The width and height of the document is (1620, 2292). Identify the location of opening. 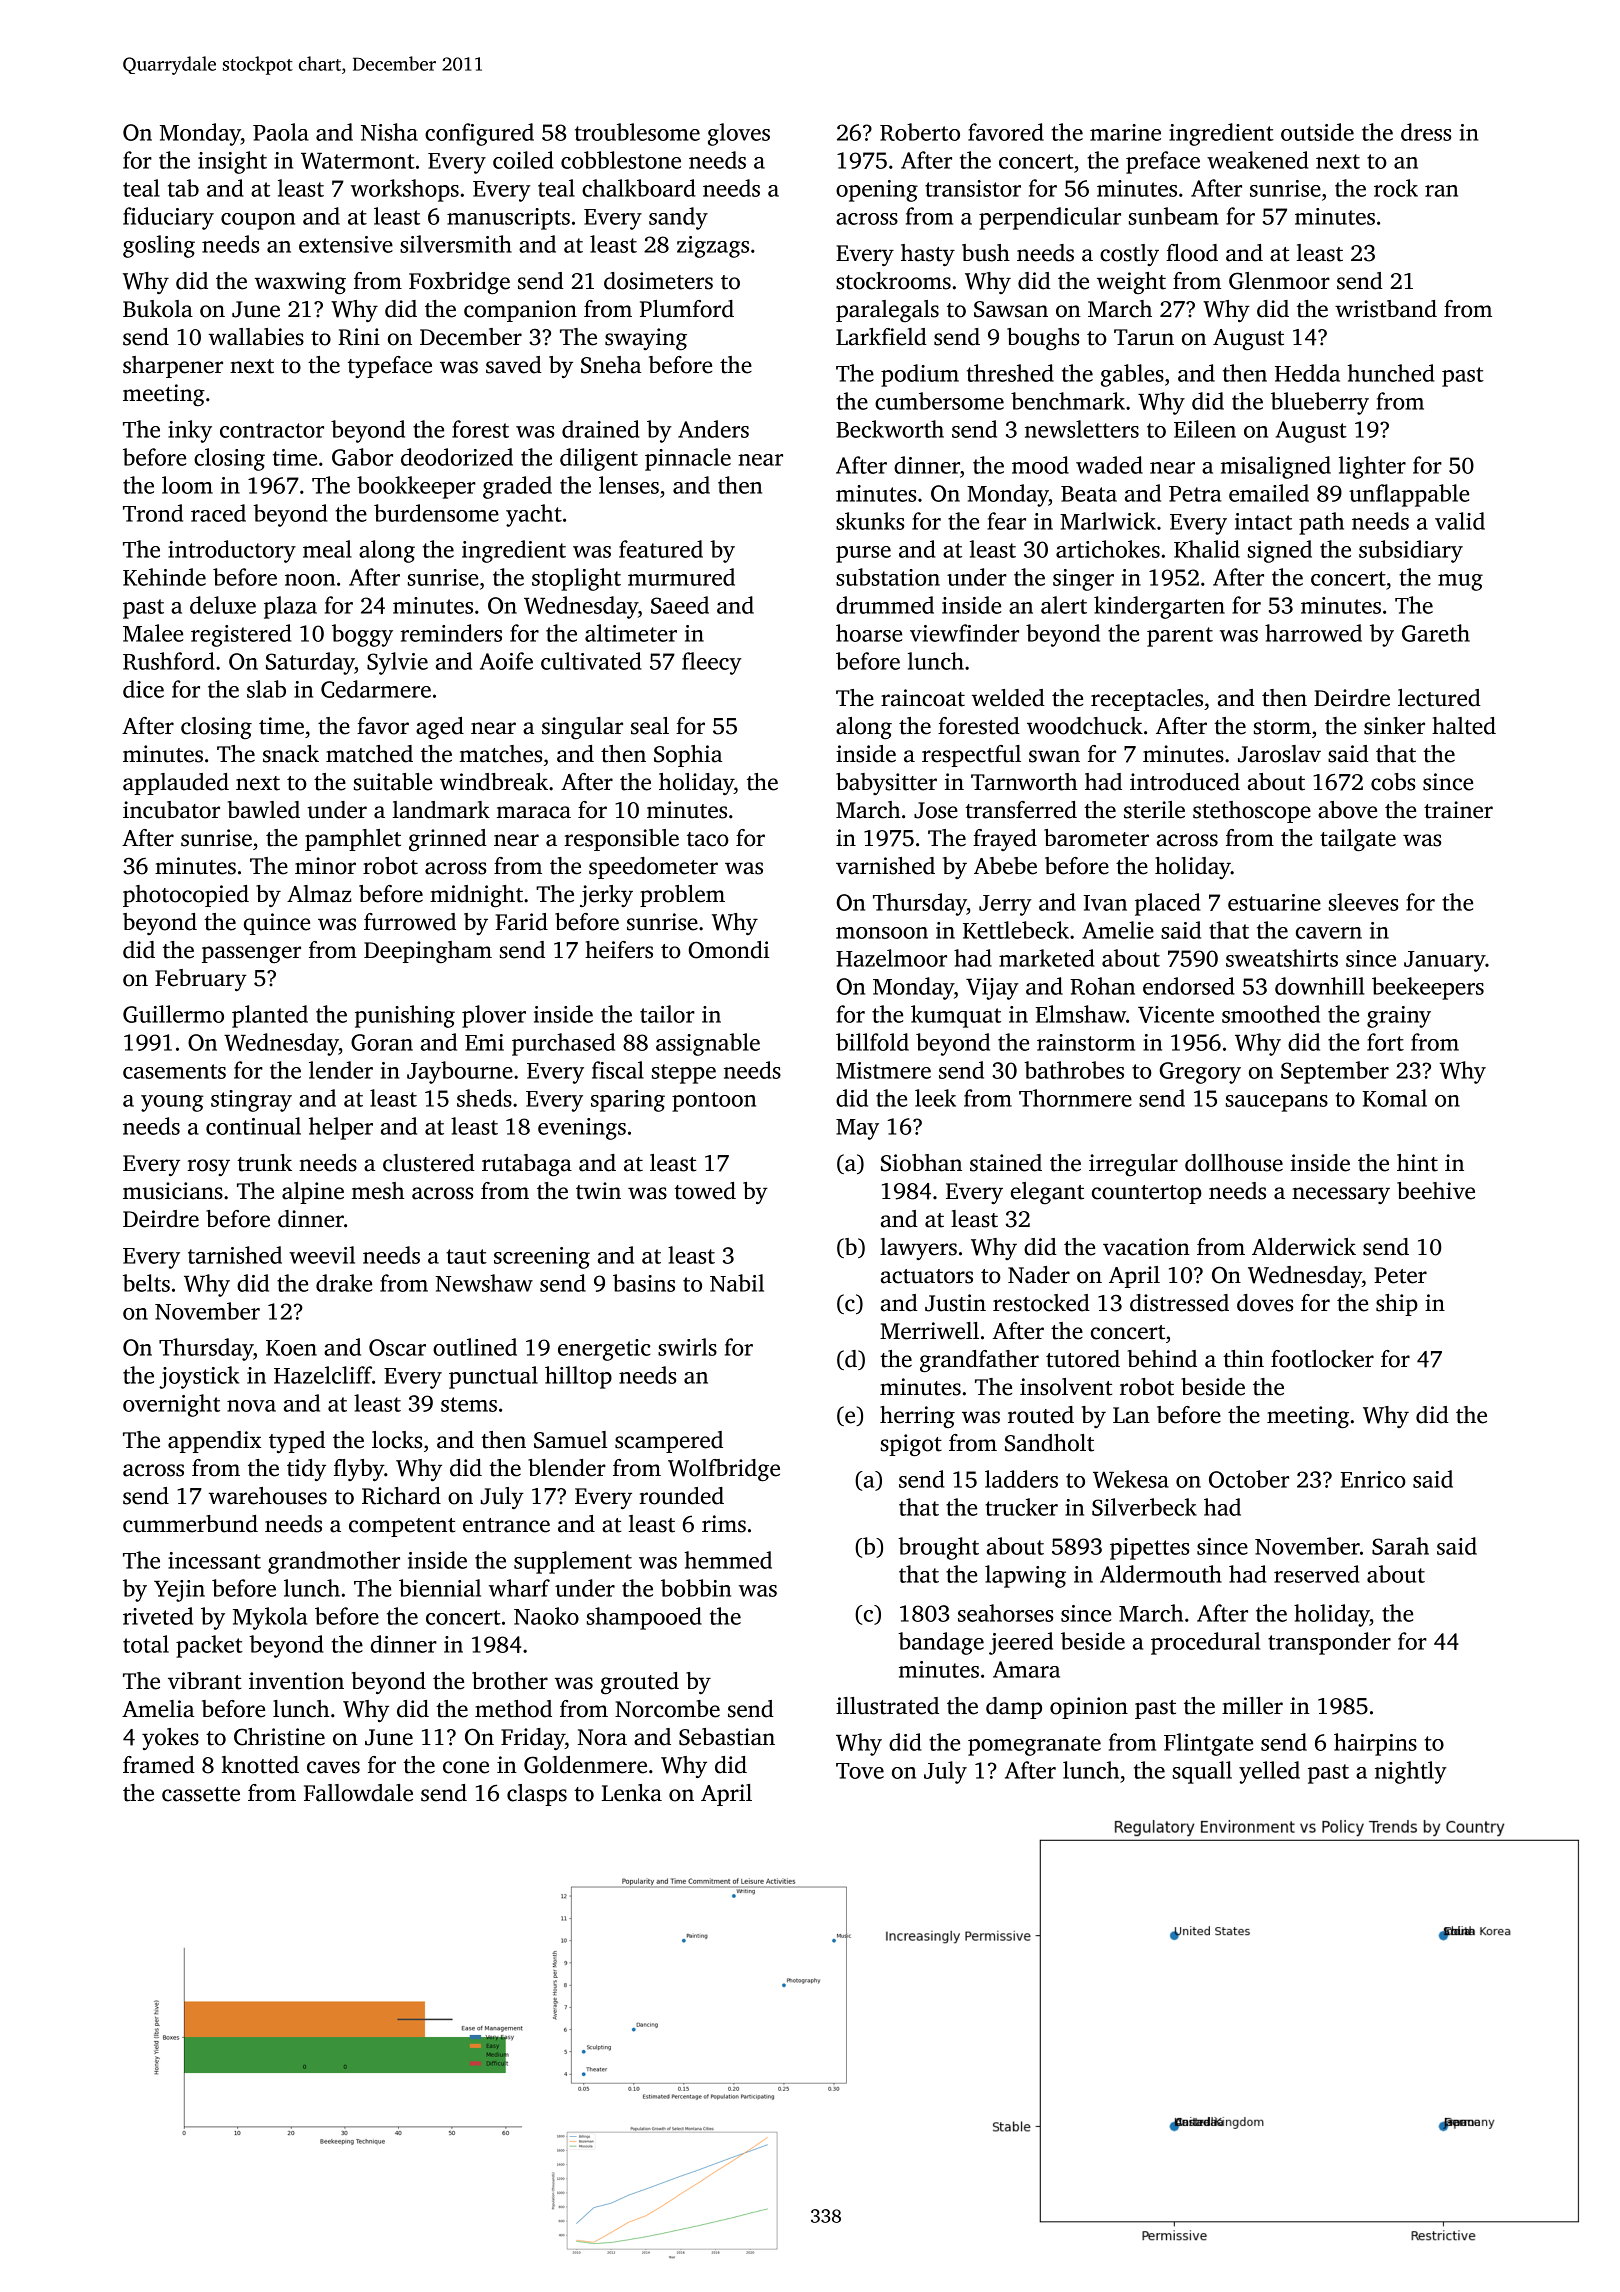
(877, 191).
